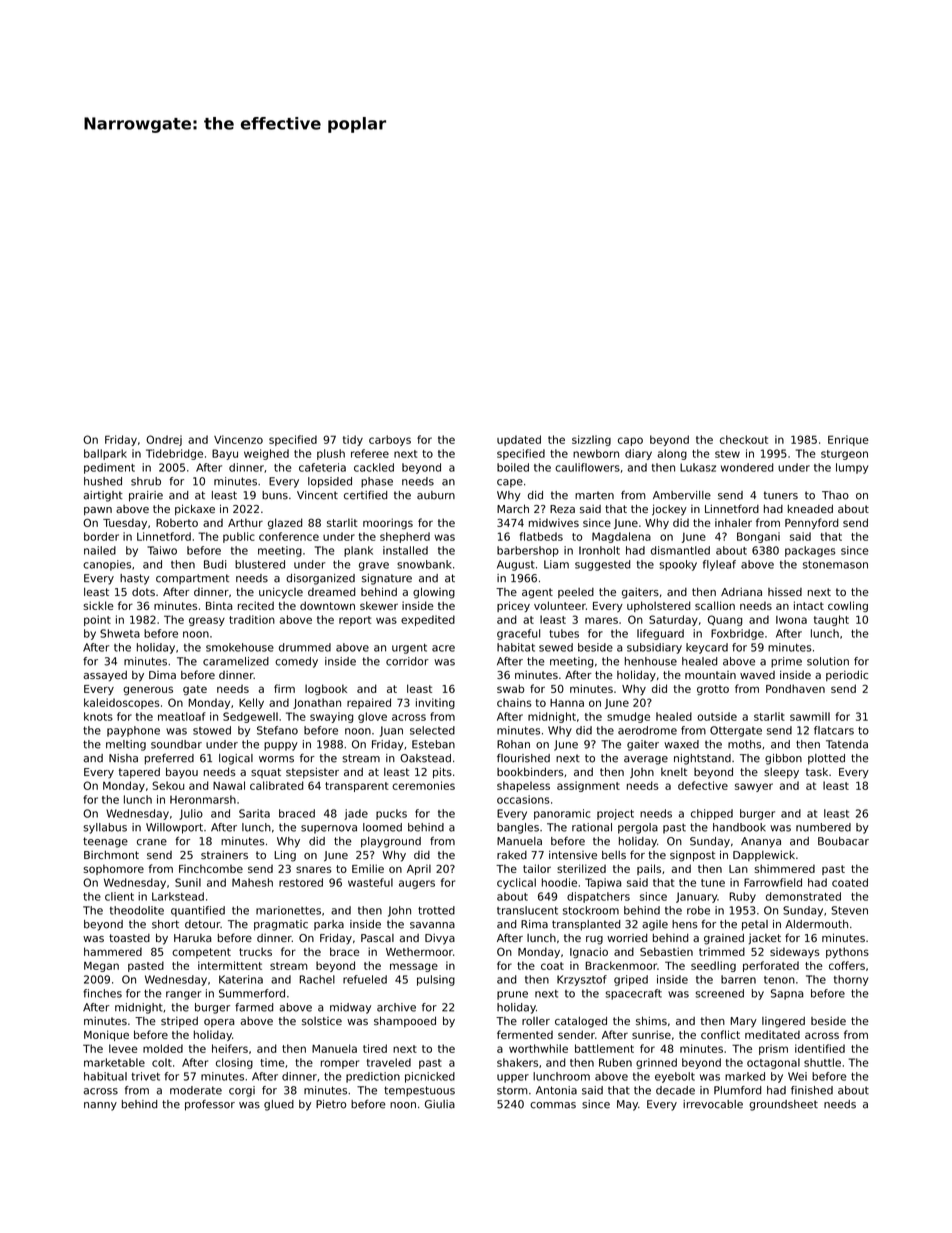  Describe the element at coordinates (783, 1105) in the screenshot. I see `groundsheet` at that location.
